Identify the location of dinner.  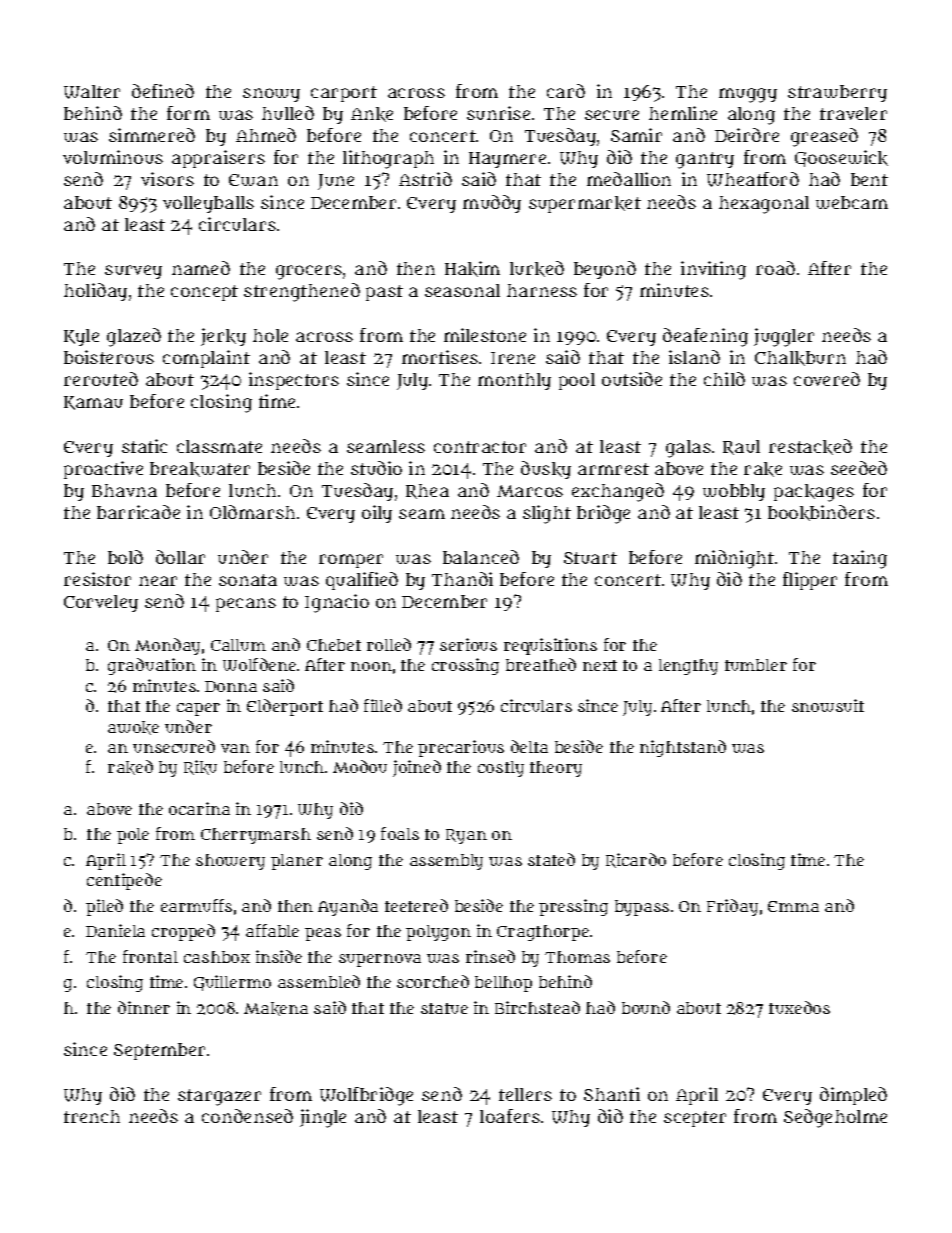
(144, 1007).
